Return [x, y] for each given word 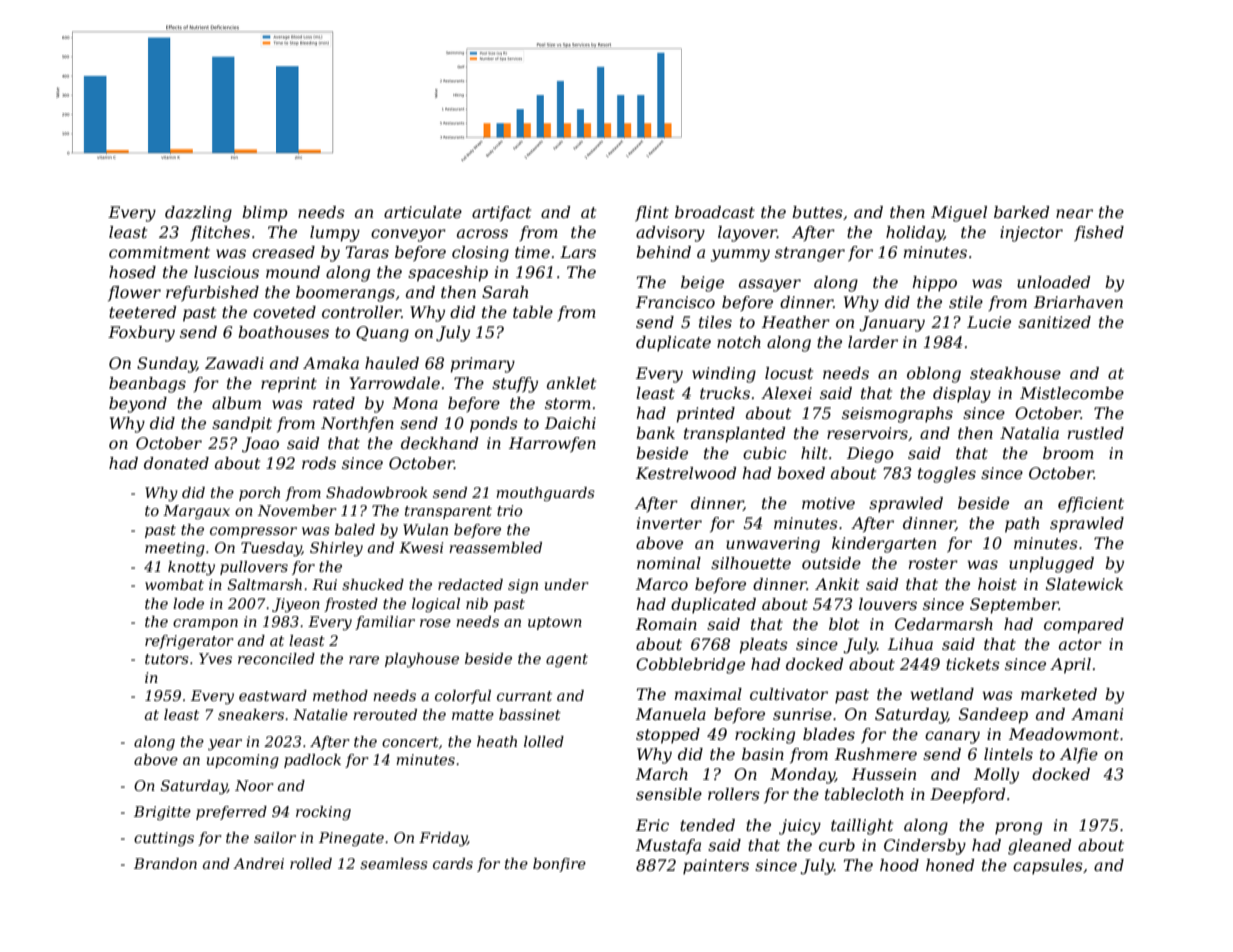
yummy [740, 255]
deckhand [439, 443]
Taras [367, 252]
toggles [947, 475]
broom [1068, 453]
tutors [167, 659]
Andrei [258, 863]
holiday [915, 234]
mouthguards [545, 494]
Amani [1097, 714]
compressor [253, 532]
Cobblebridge [690, 666]
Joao [260, 445]
